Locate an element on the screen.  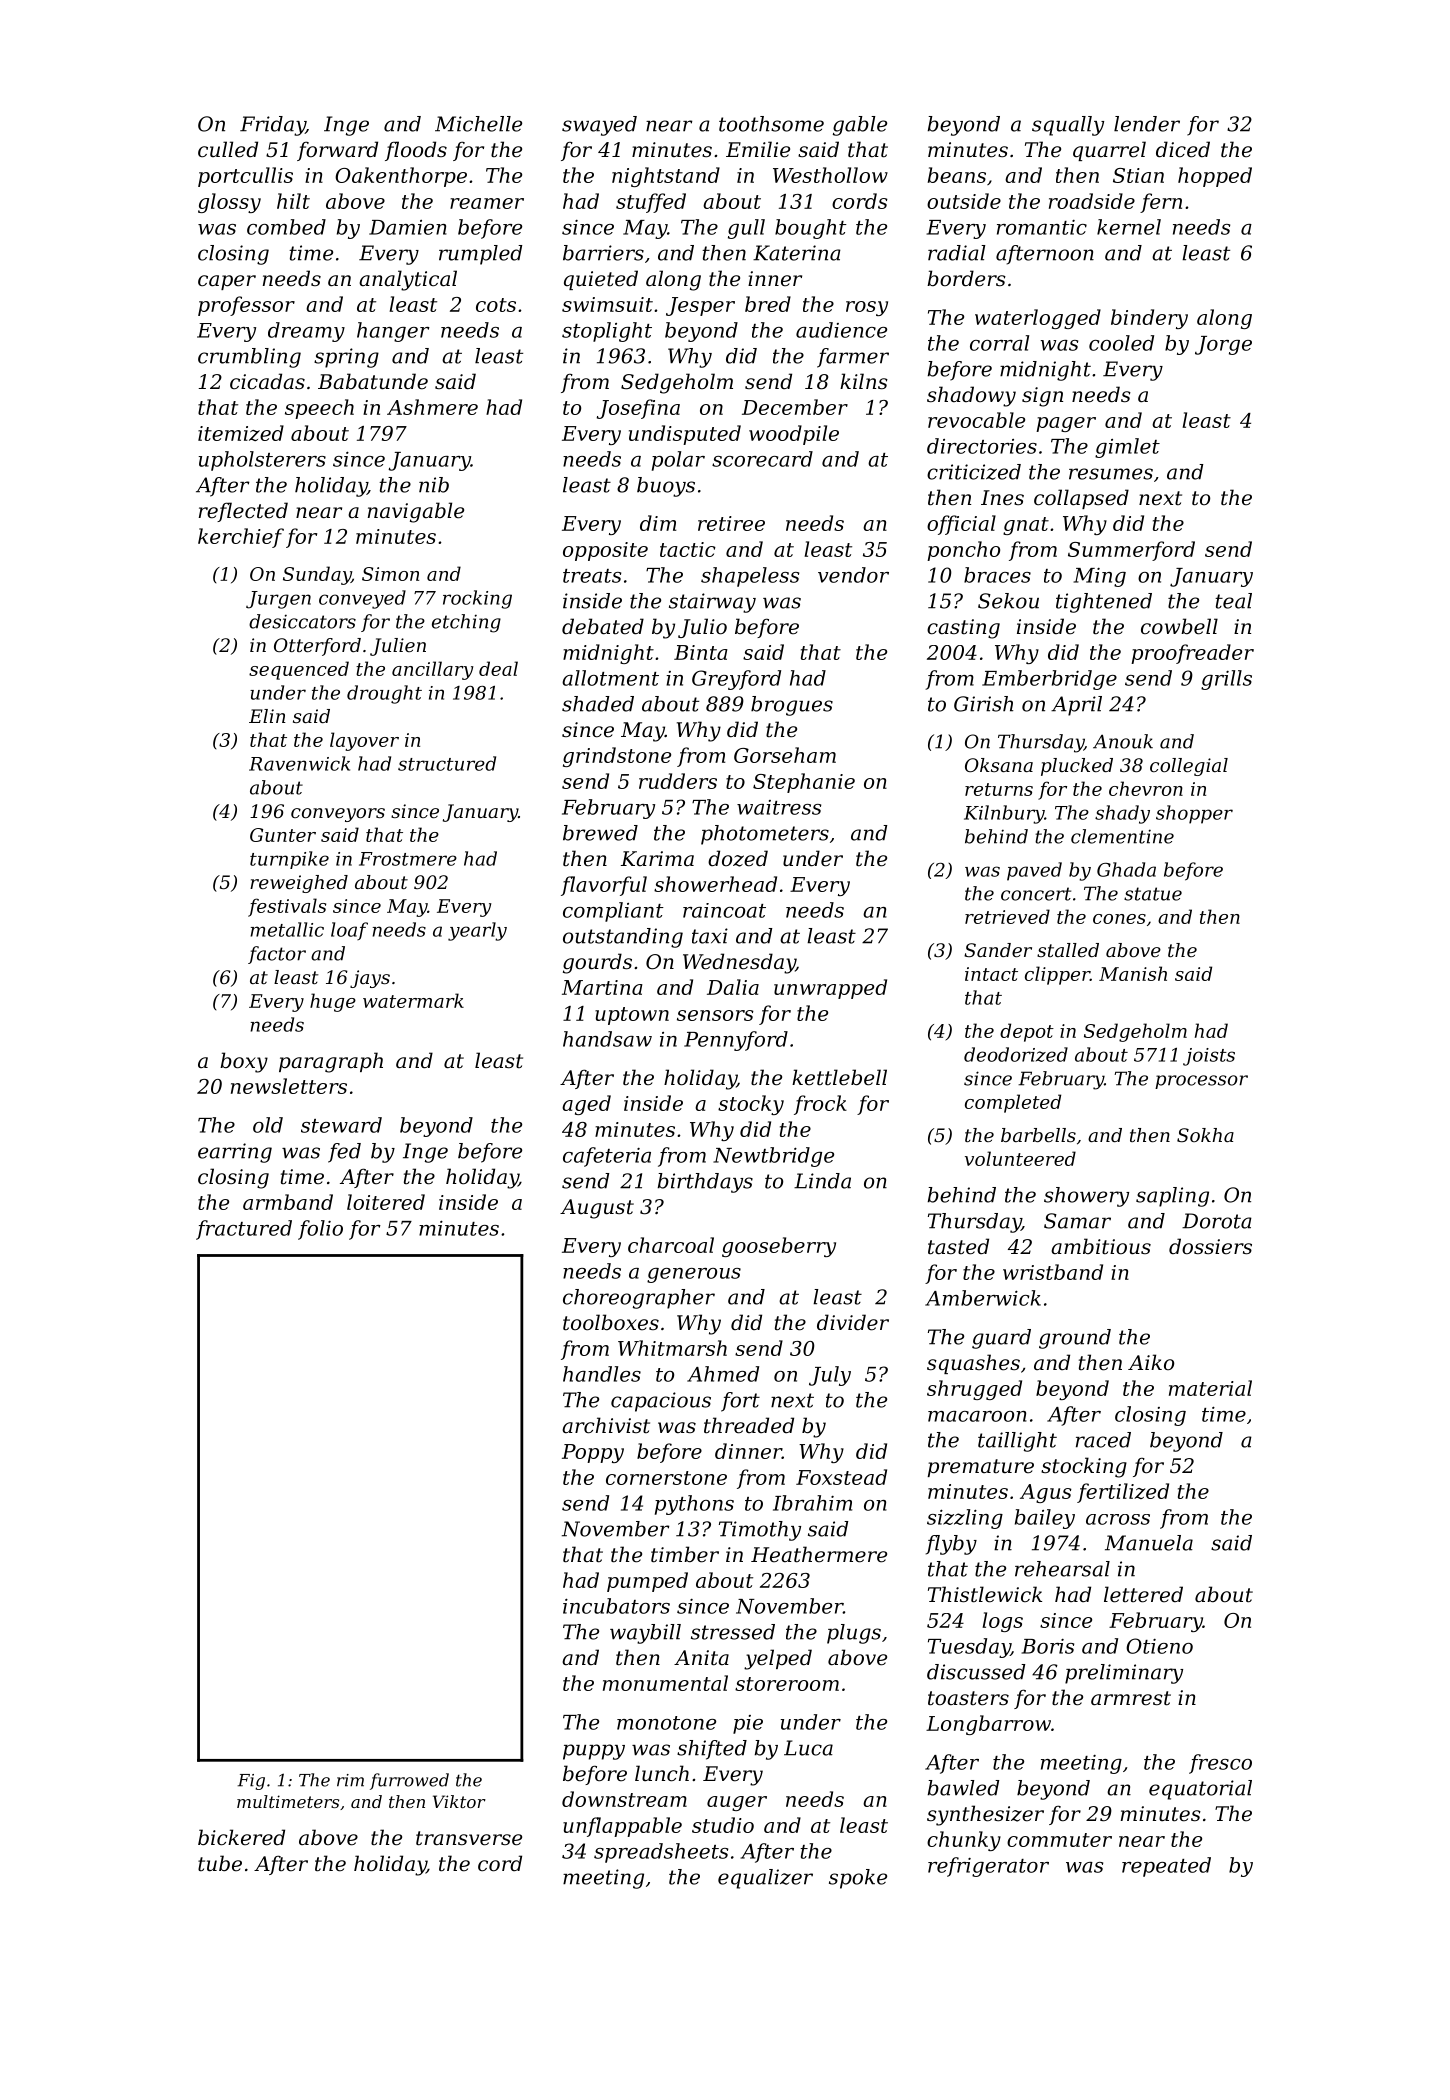
Emberbridge is located at coordinates (1049, 680).
